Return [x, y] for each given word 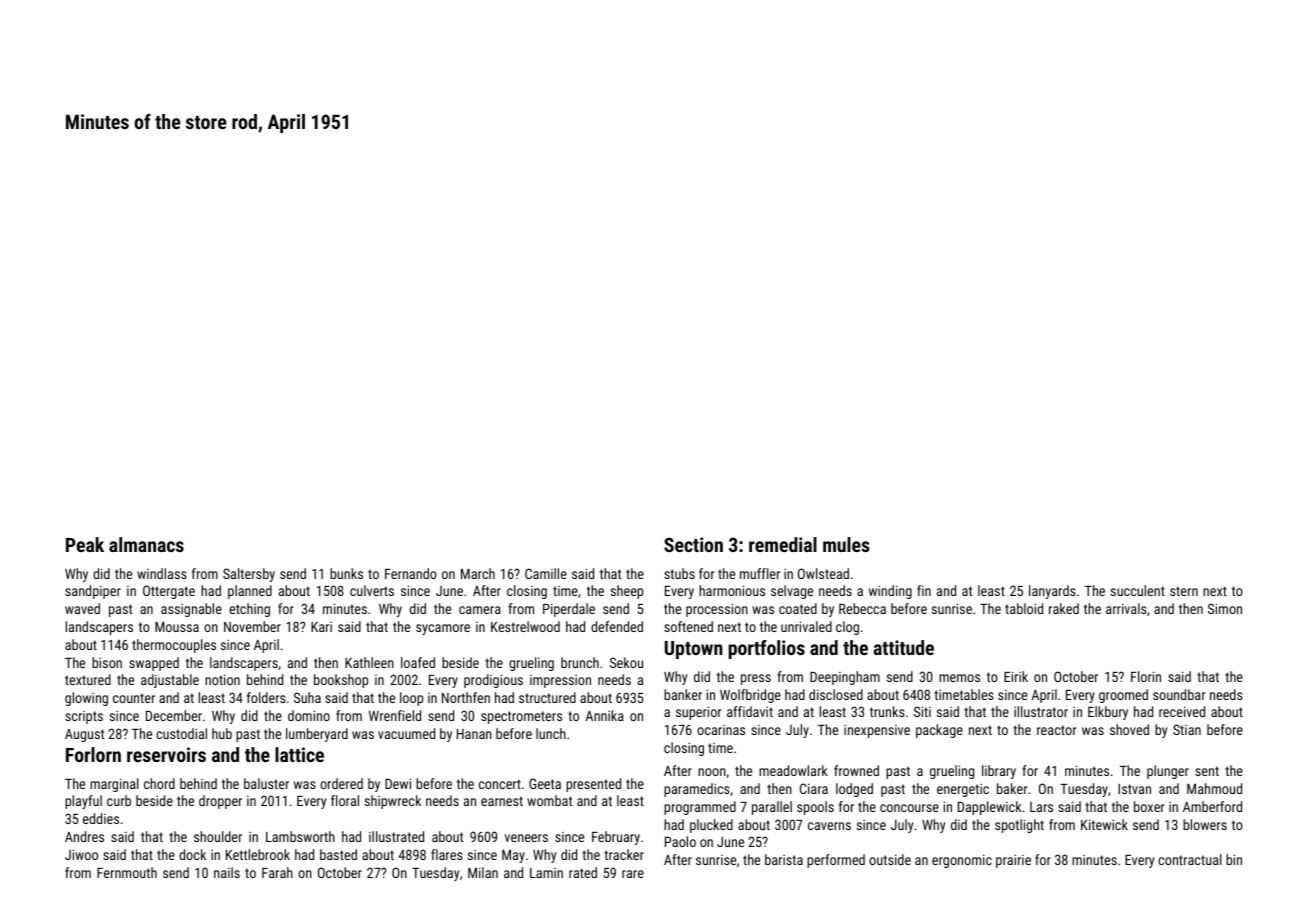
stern [1184, 591]
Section [693, 544]
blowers [1205, 824]
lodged [854, 790]
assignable [191, 610]
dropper [220, 802]
